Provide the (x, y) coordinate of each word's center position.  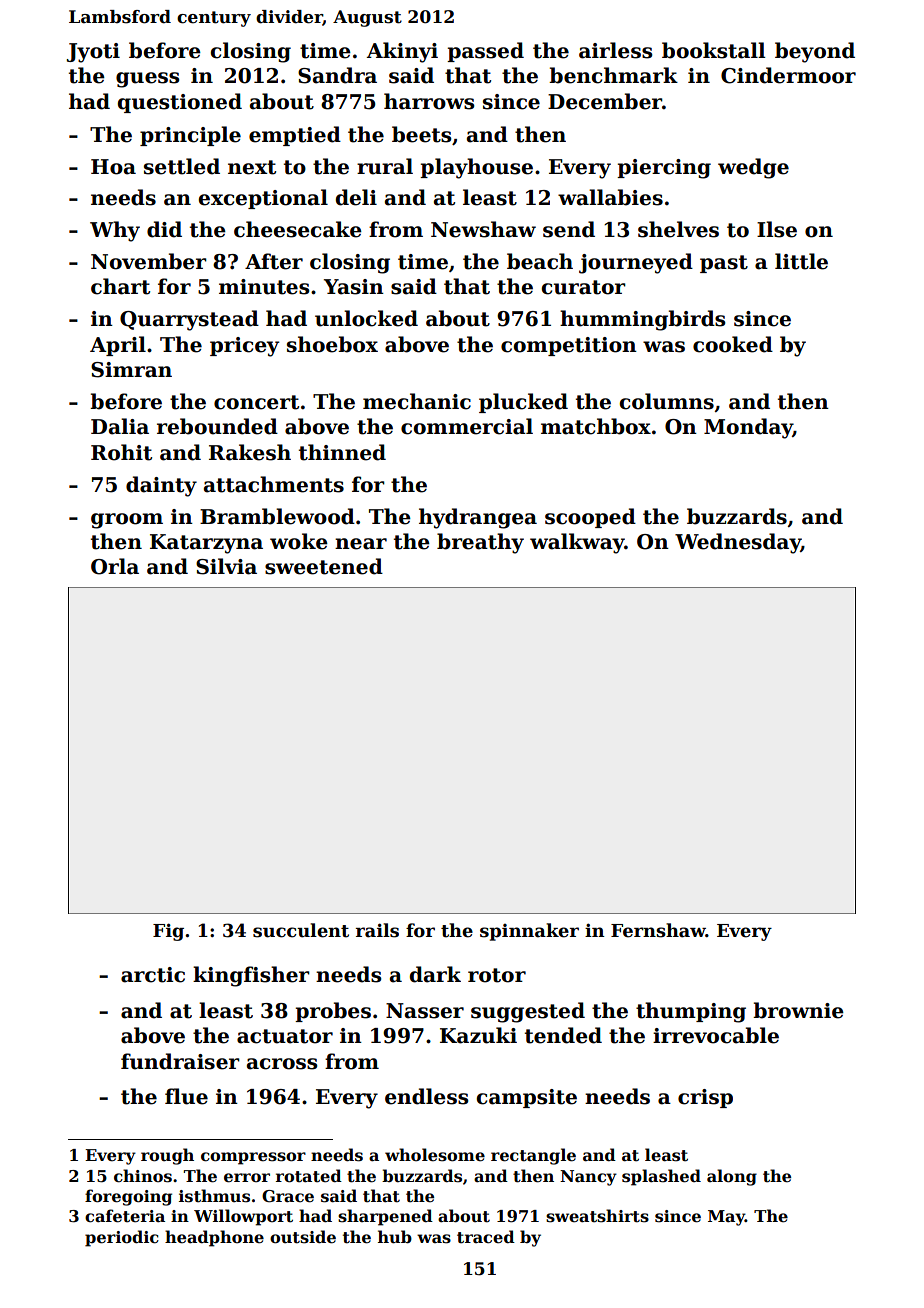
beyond (815, 52)
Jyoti (93, 53)
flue (186, 1096)
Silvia (226, 566)
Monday (748, 428)
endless (426, 1096)
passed (485, 52)
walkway (577, 543)
